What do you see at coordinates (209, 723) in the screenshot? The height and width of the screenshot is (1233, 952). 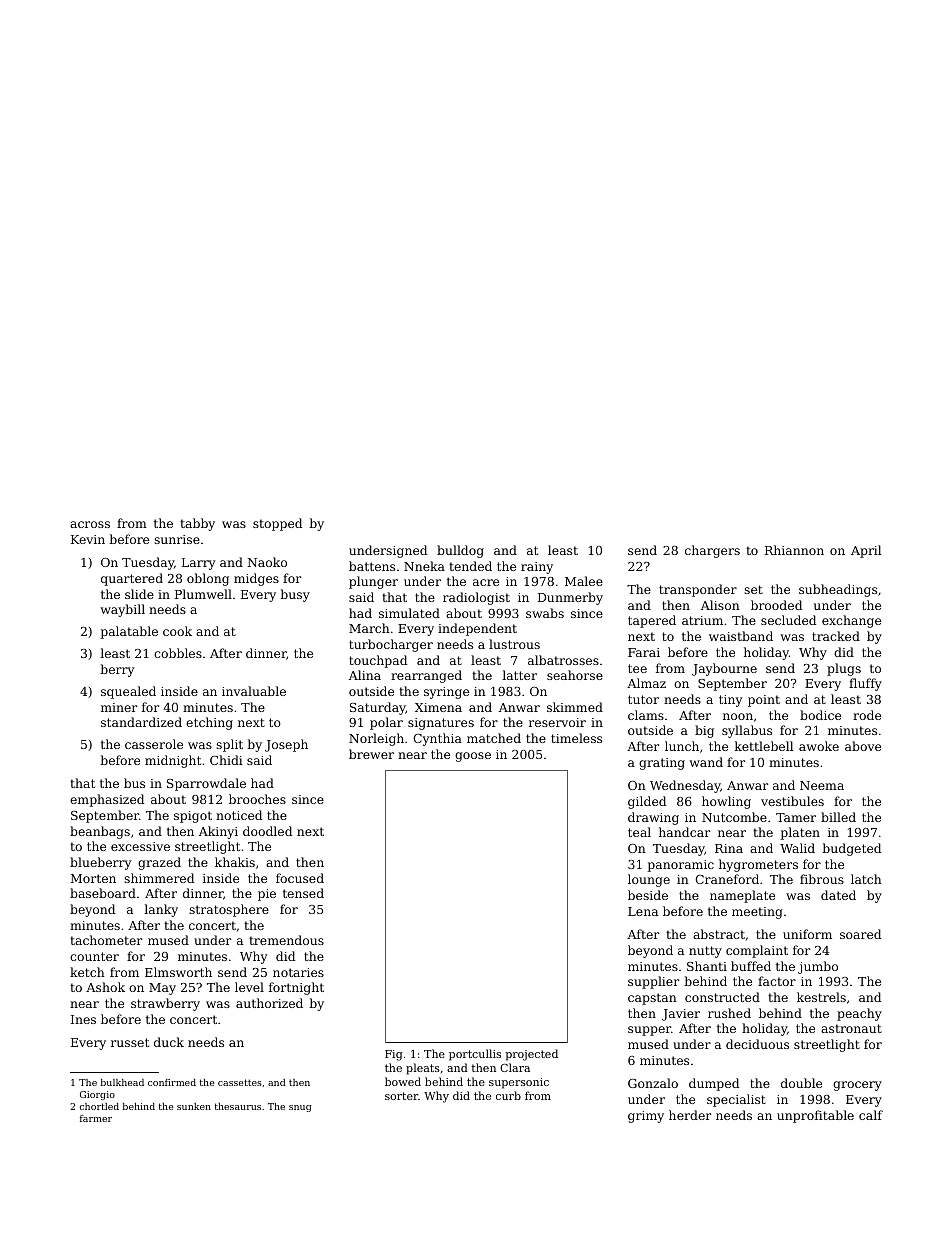 I see `etching` at bounding box center [209, 723].
